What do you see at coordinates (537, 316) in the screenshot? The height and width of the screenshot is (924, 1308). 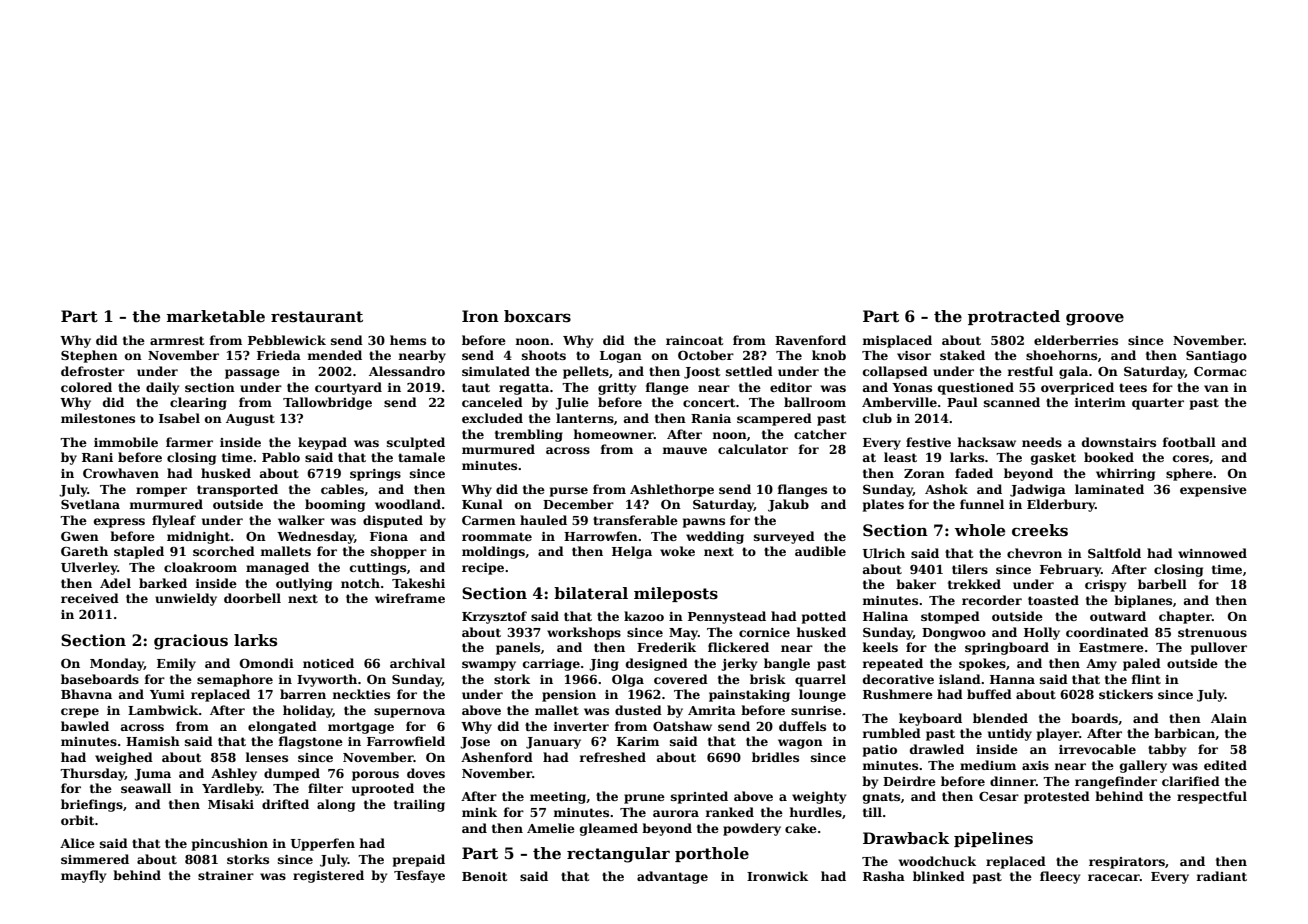 I see `boxcars` at bounding box center [537, 316].
